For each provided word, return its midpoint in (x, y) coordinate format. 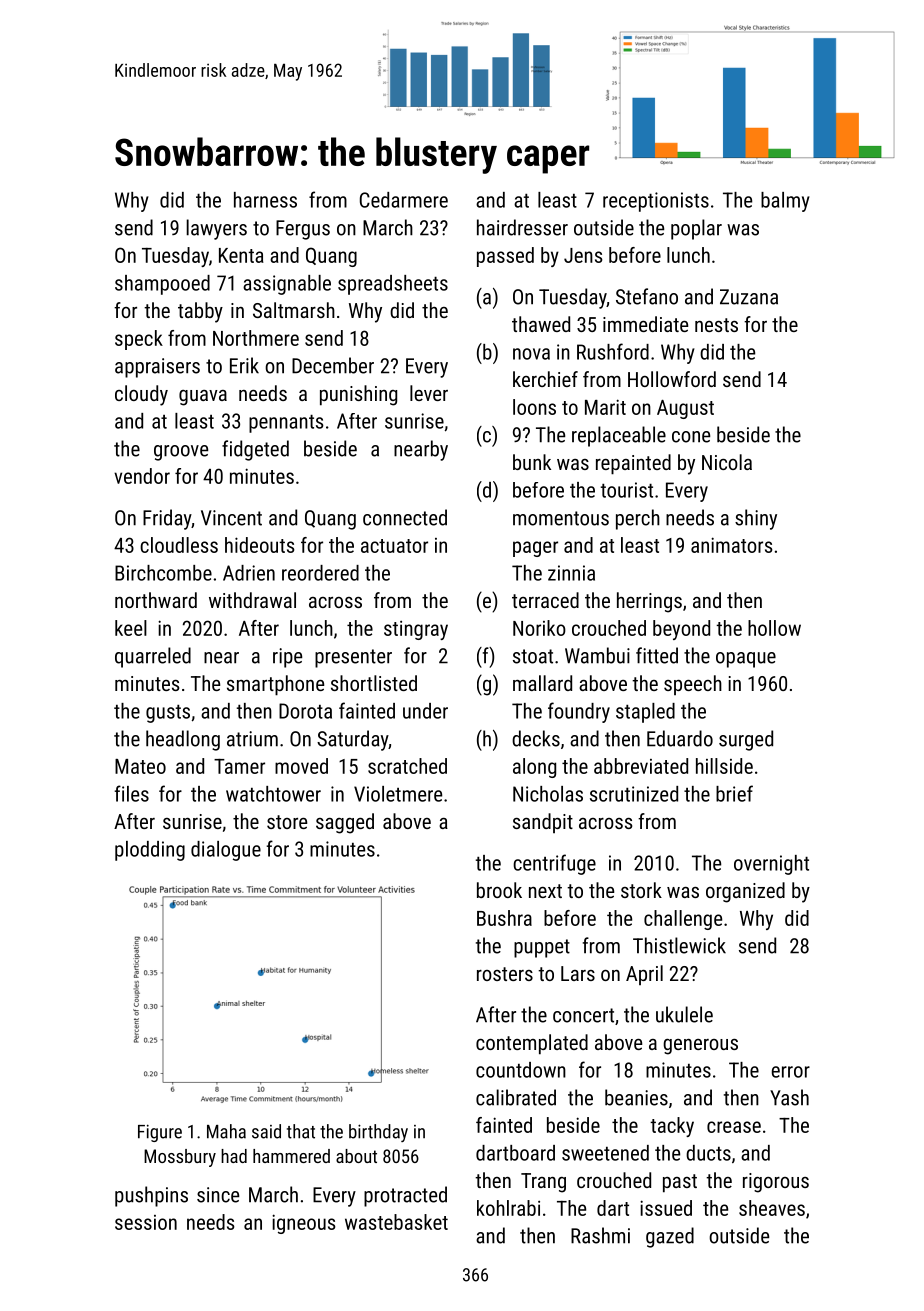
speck (139, 340)
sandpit (543, 823)
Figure (160, 1133)
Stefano (647, 296)
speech (693, 685)
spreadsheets (393, 285)
